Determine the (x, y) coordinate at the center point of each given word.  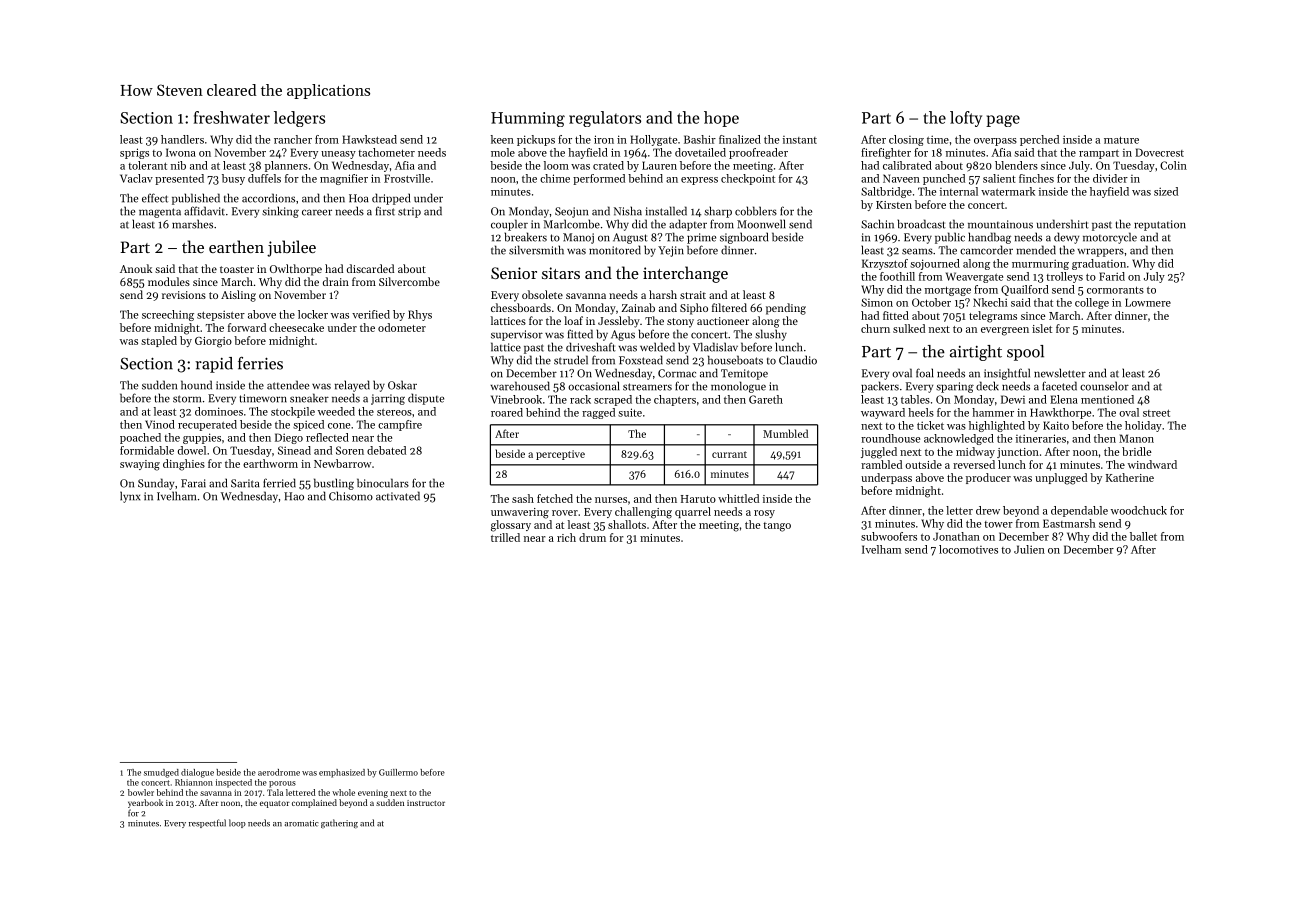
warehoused (520, 386)
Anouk (136, 268)
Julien (1029, 549)
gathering (339, 824)
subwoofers (889, 536)
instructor (426, 803)
